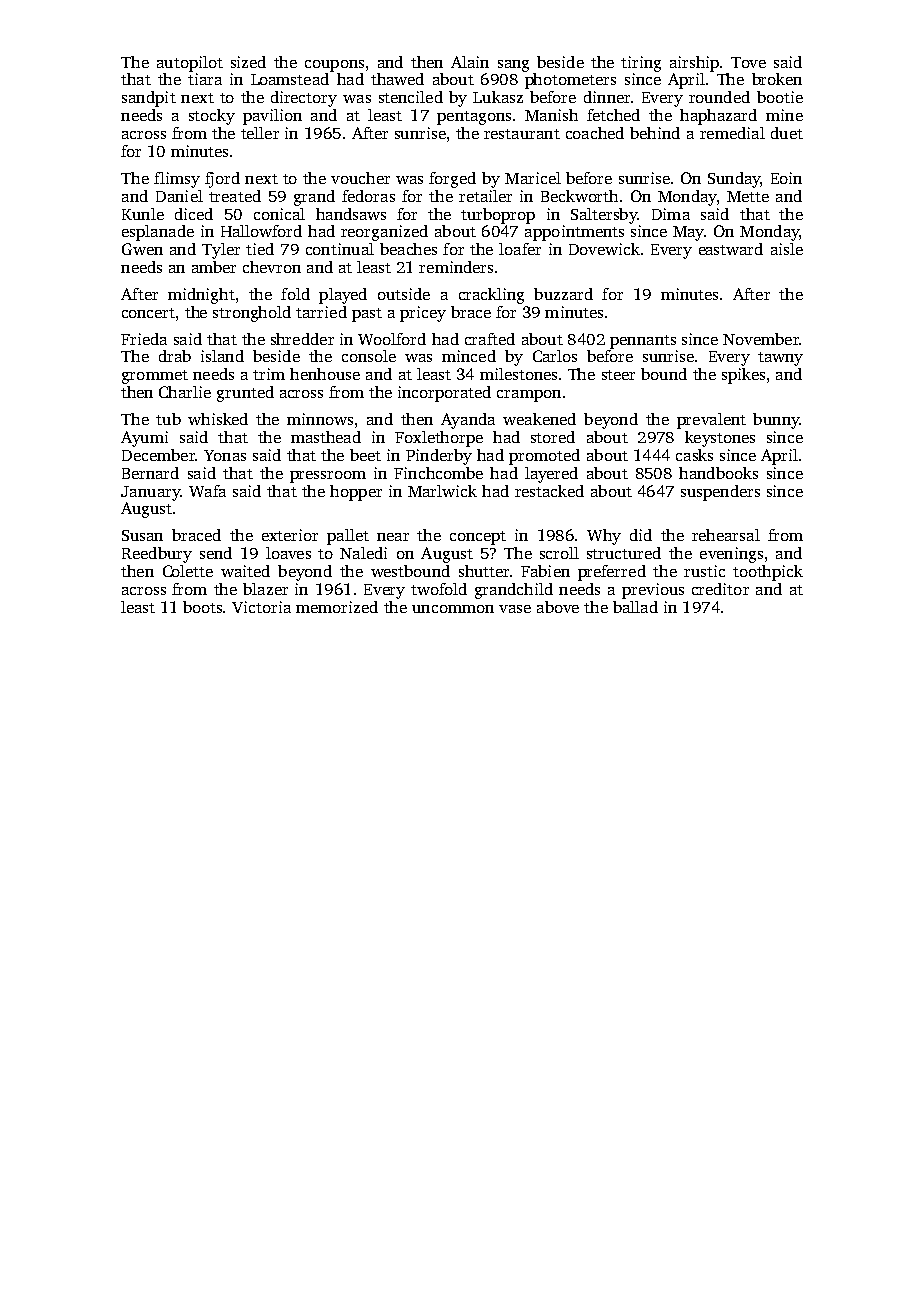 Image resolution: width=924 pixels, height=1308 pixels. I want to click on sandpit, so click(149, 99).
